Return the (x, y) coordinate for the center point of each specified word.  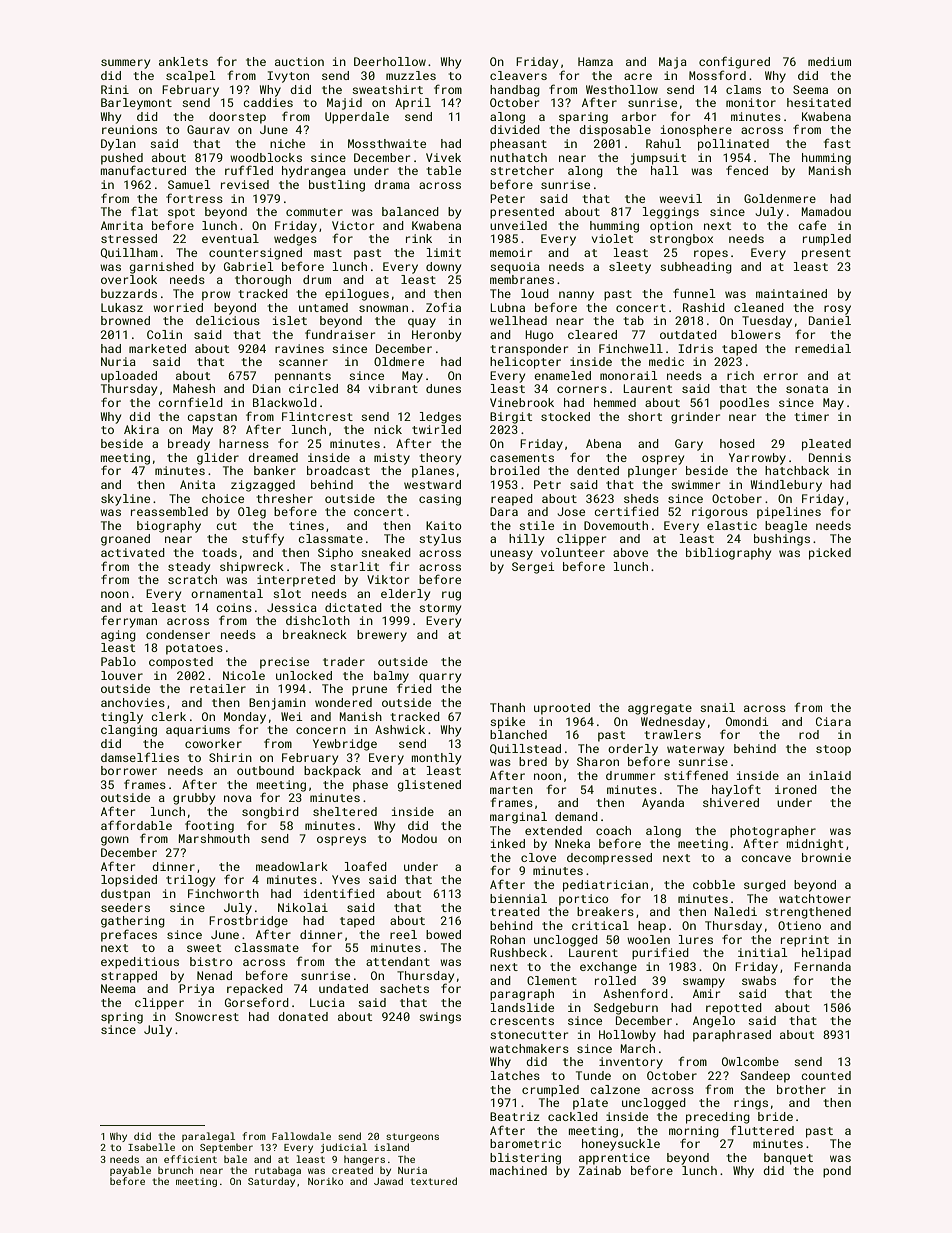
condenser (178, 634)
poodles (744, 404)
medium (829, 61)
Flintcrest (317, 416)
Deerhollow (390, 61)
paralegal (208, 1137)
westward (432, 484)
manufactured (143, 170)
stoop (833, 750)
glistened (429, 786)
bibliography (728, 554)
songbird (270, 813)
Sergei (533, 568)
